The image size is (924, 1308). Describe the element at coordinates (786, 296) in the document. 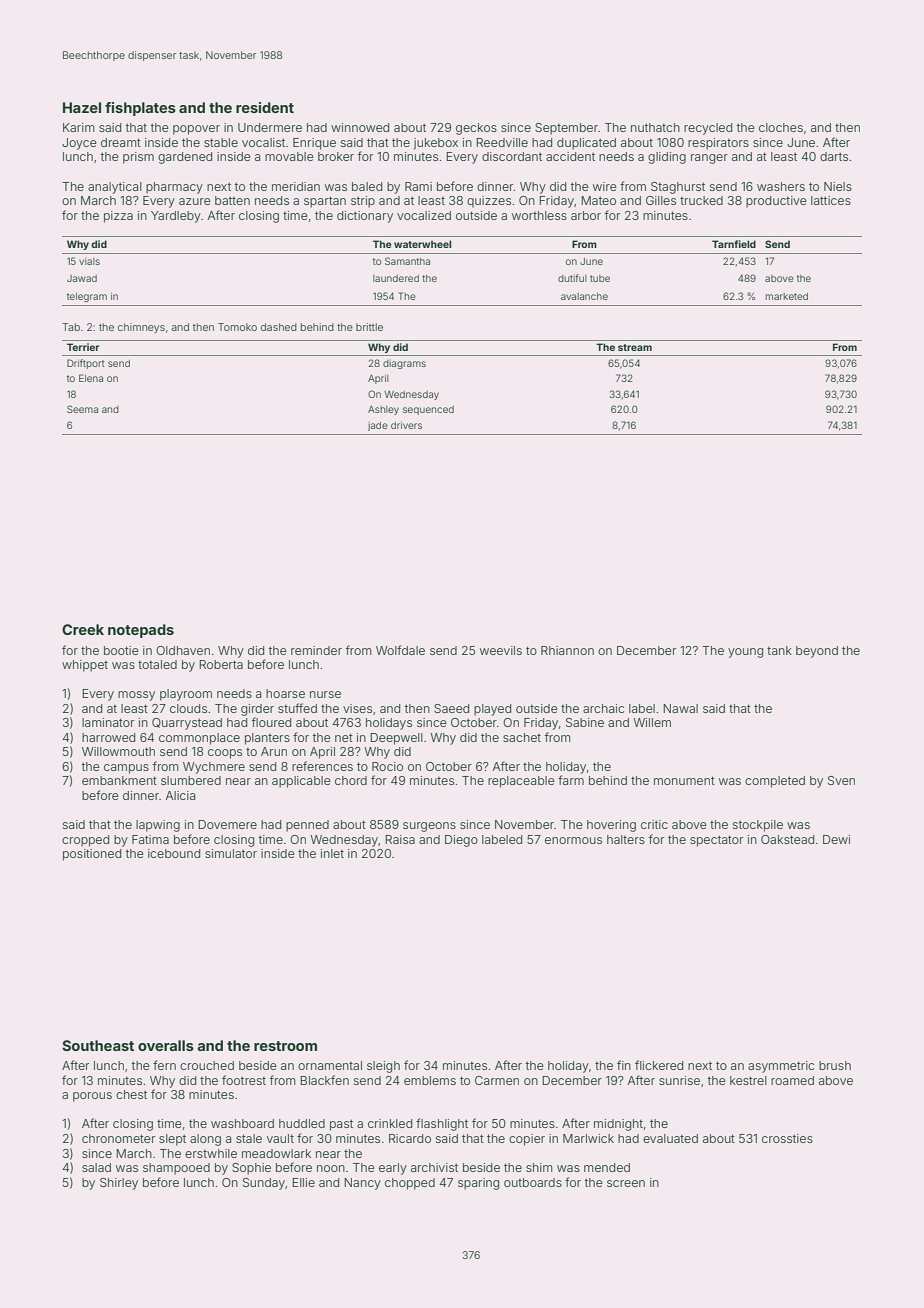

I see `marketed` at that location.
